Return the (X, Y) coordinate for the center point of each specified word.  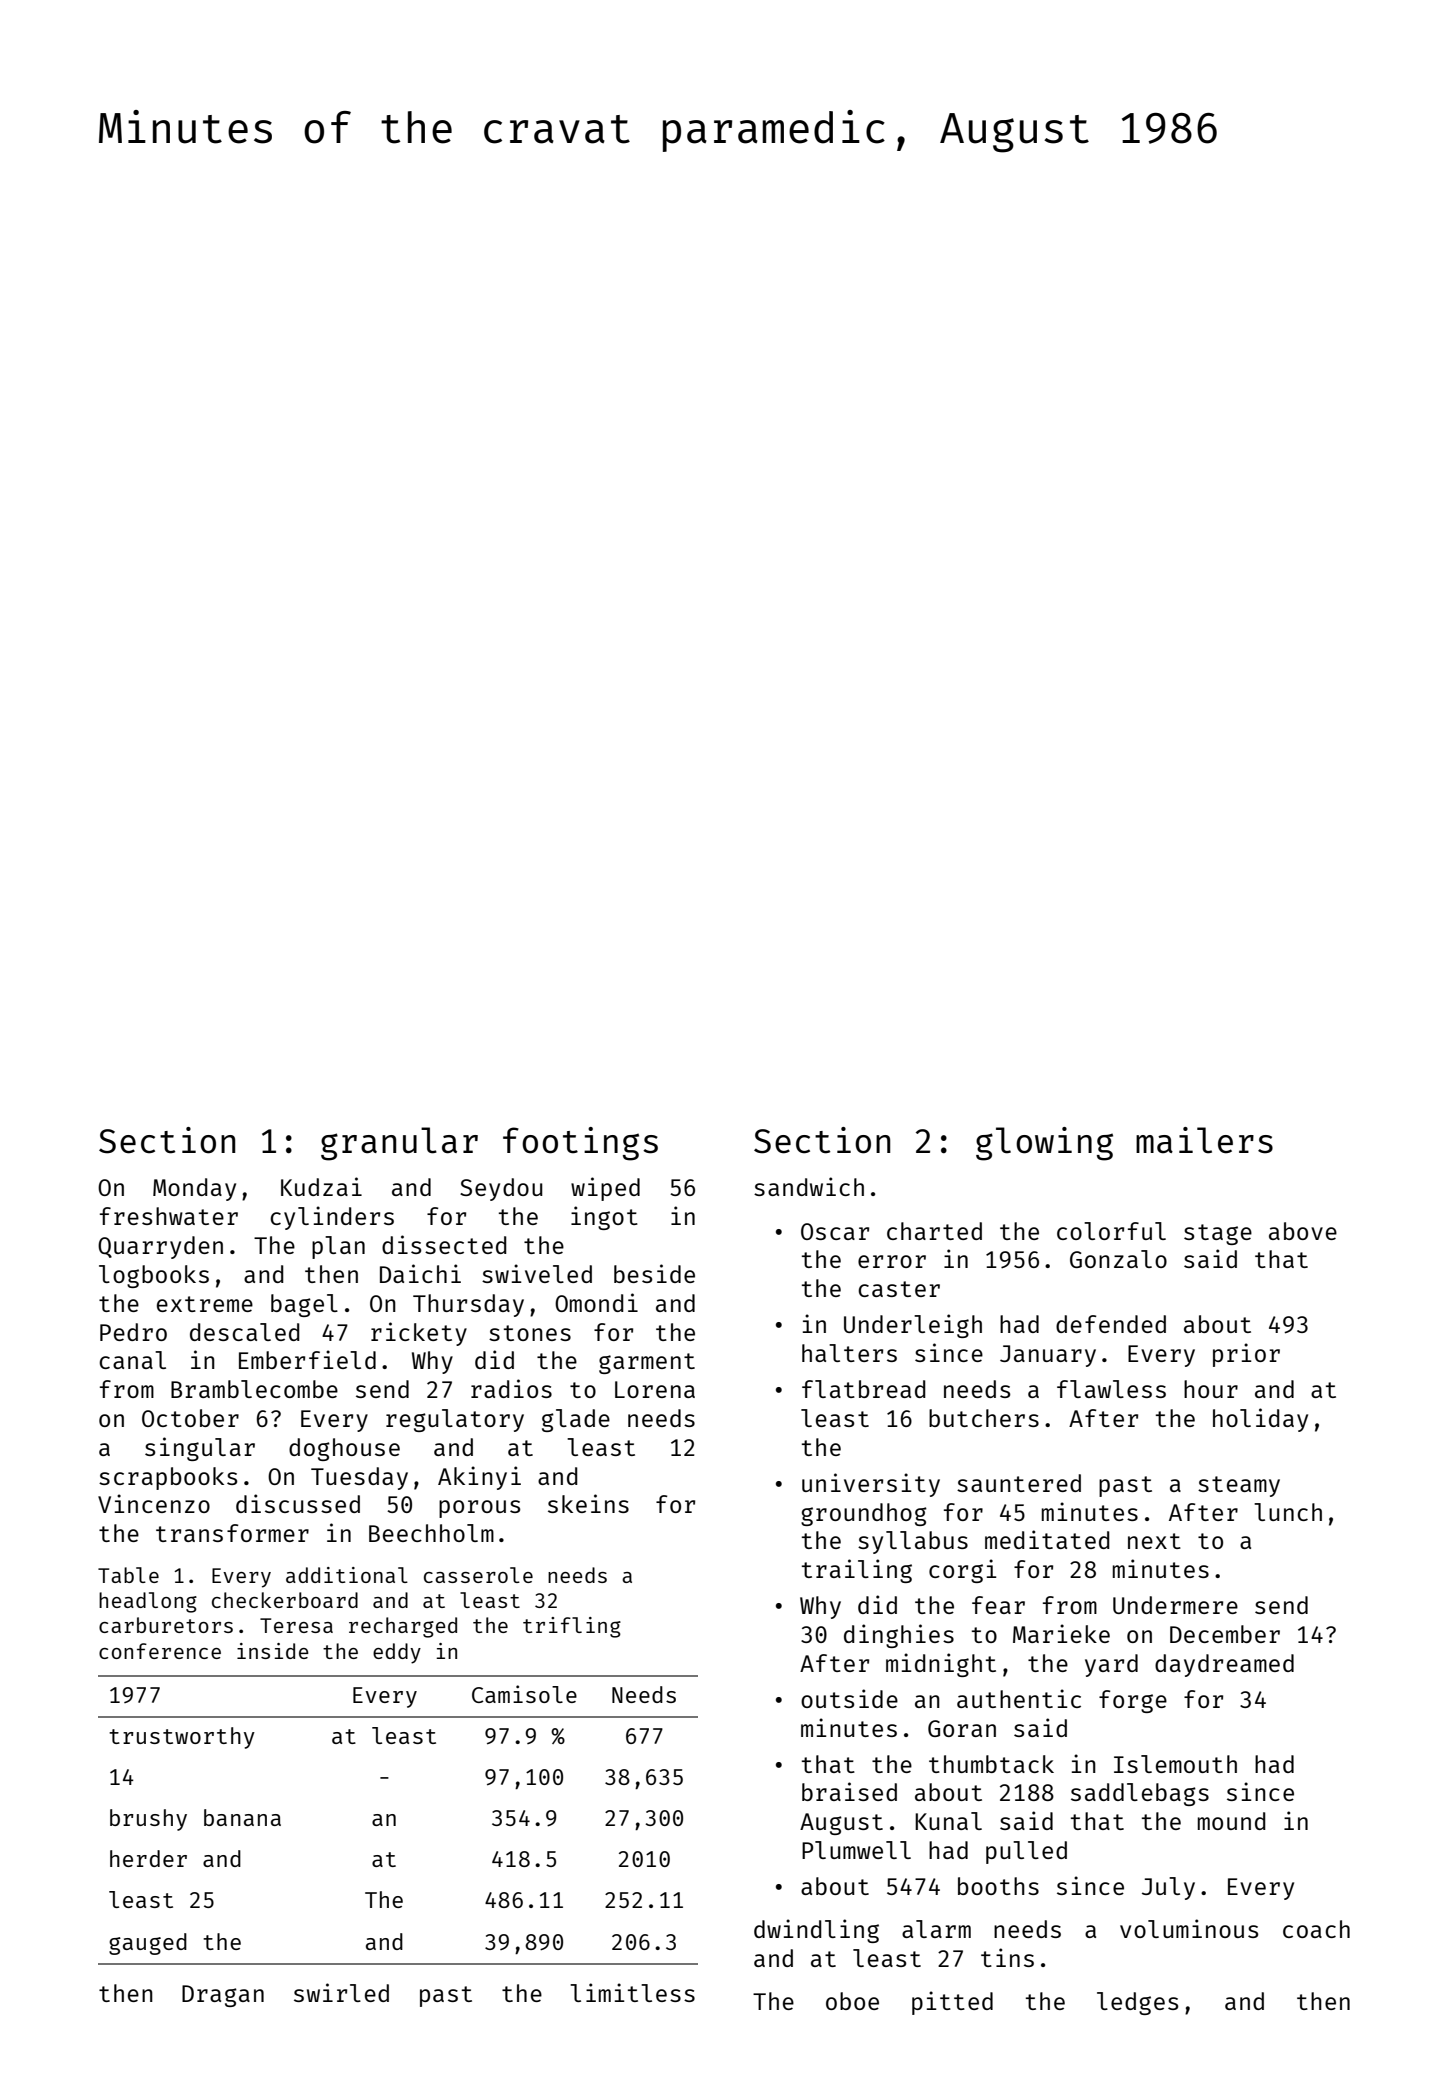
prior (1246, 1355)
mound (1231, 1821)
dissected (444, 1244)
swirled (341, 1992)
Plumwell (856, 1850)
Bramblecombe (254, 1389)
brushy (148, 1820)
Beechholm (431, 1533)
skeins (588, 1503)
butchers (984, 1418)
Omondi (596, 1302)
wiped (605, 1189)
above (1303, 1231)
